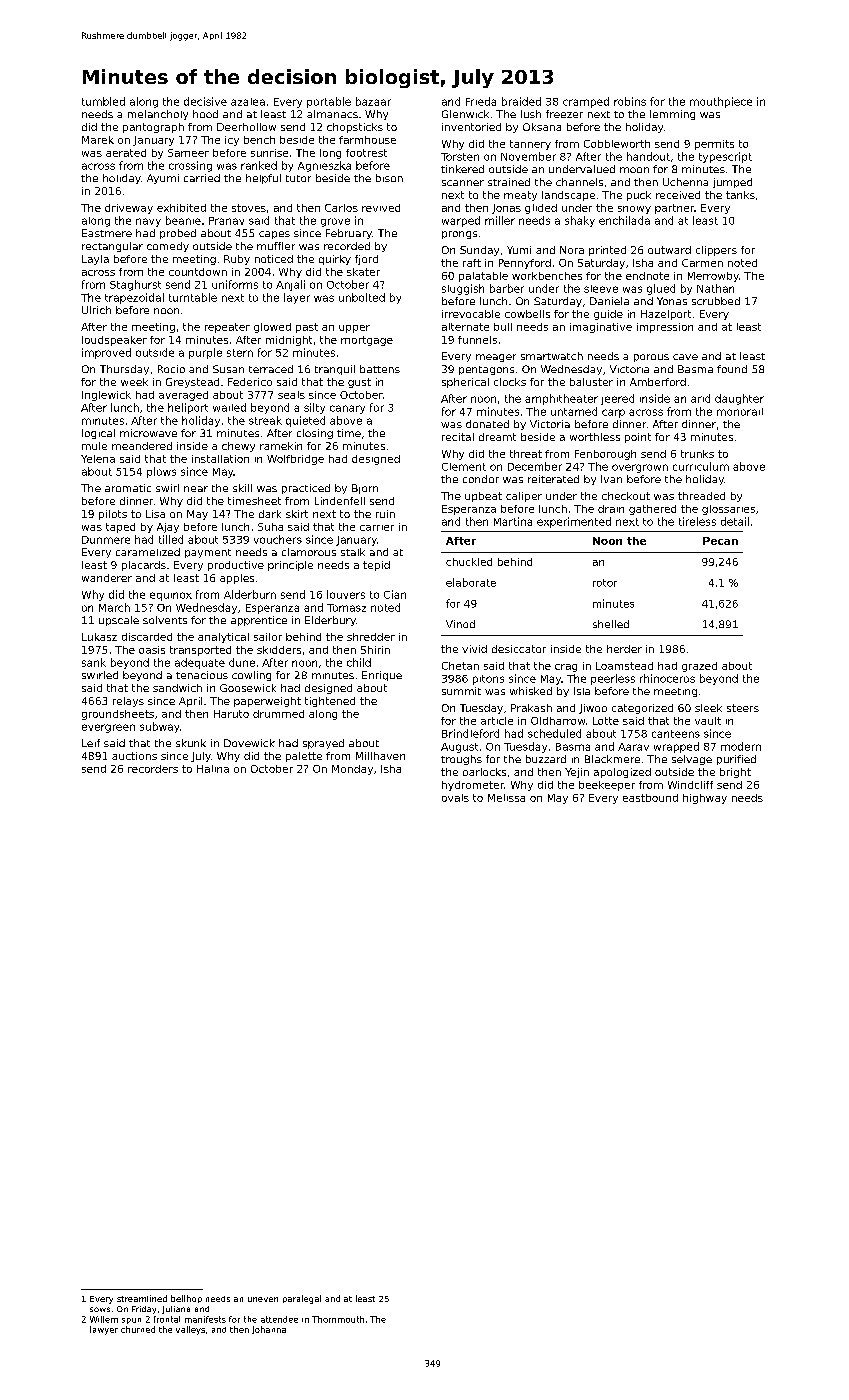  What do you see at coordinates (213, 769) in the screenshot?
I see `Halina` at bounding box center [213, 769].
